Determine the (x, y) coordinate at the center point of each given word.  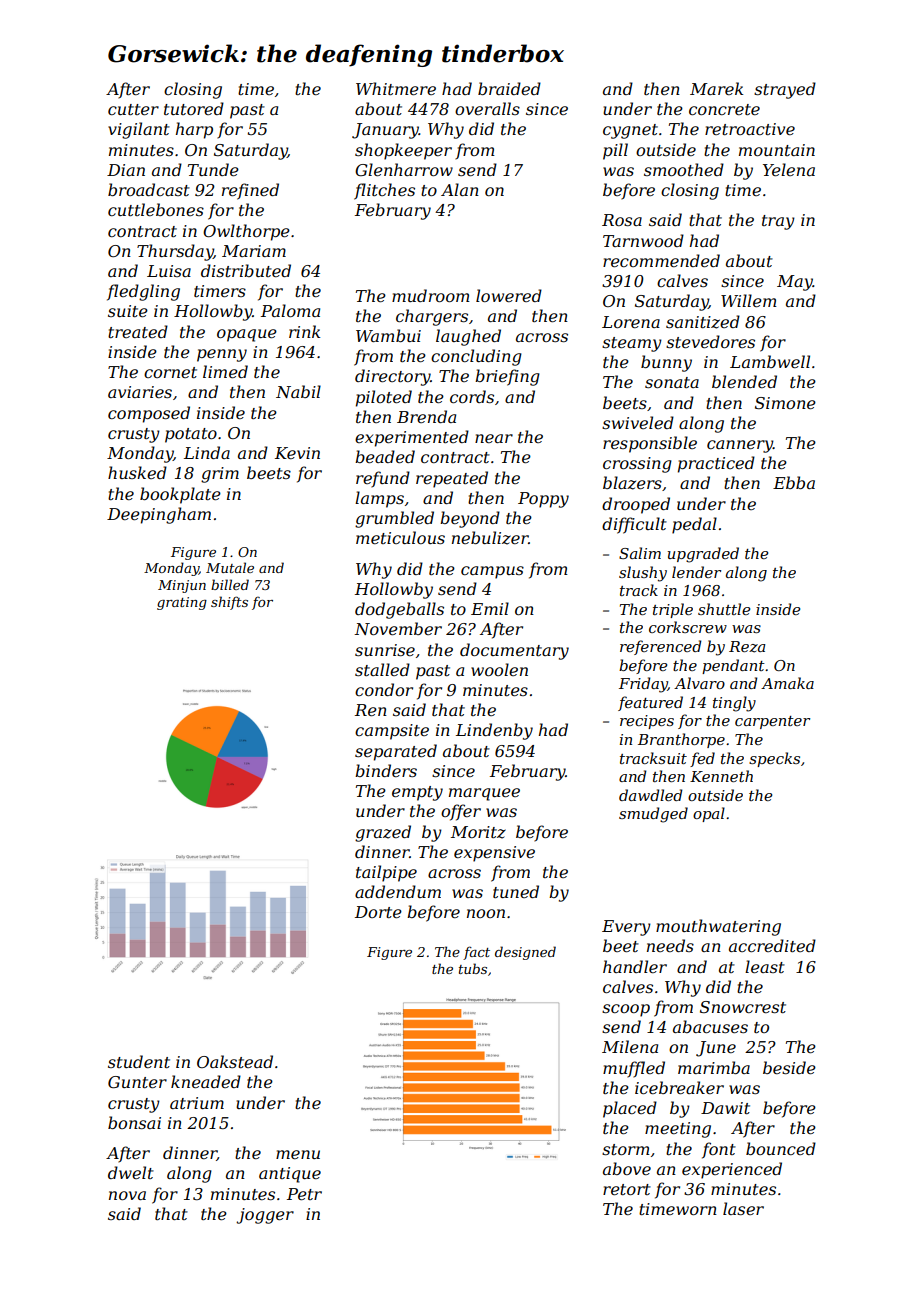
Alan (460, 189)
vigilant (139, 130)
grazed (383, 833)
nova (127, 1195)
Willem (749, 300)
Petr (304, 1194)
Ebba (794, 482)
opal (709, 814)
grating (182, 603)
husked (137, 472)
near (494, 438)
